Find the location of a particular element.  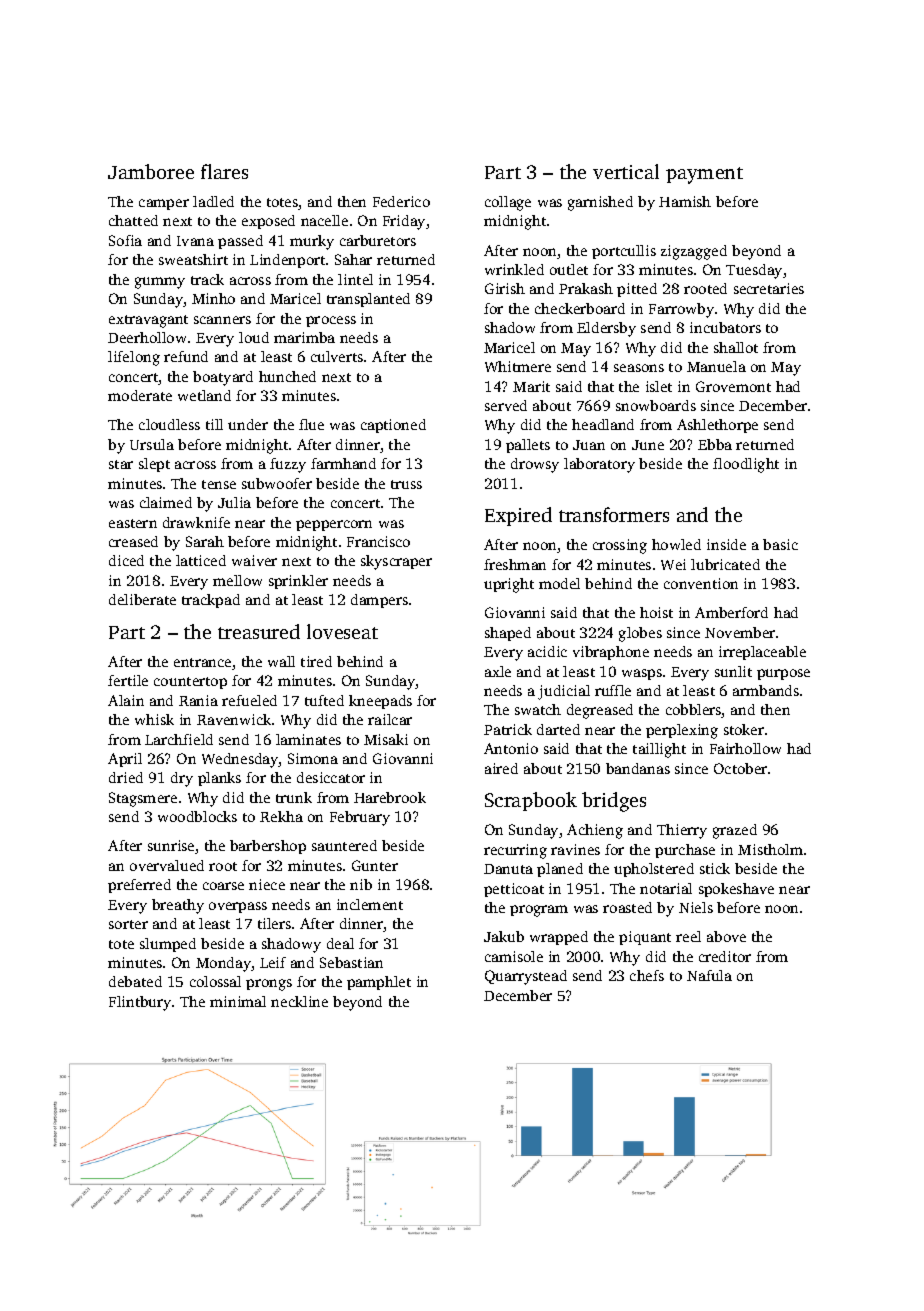

payment is located at coordinates (704, 175).
